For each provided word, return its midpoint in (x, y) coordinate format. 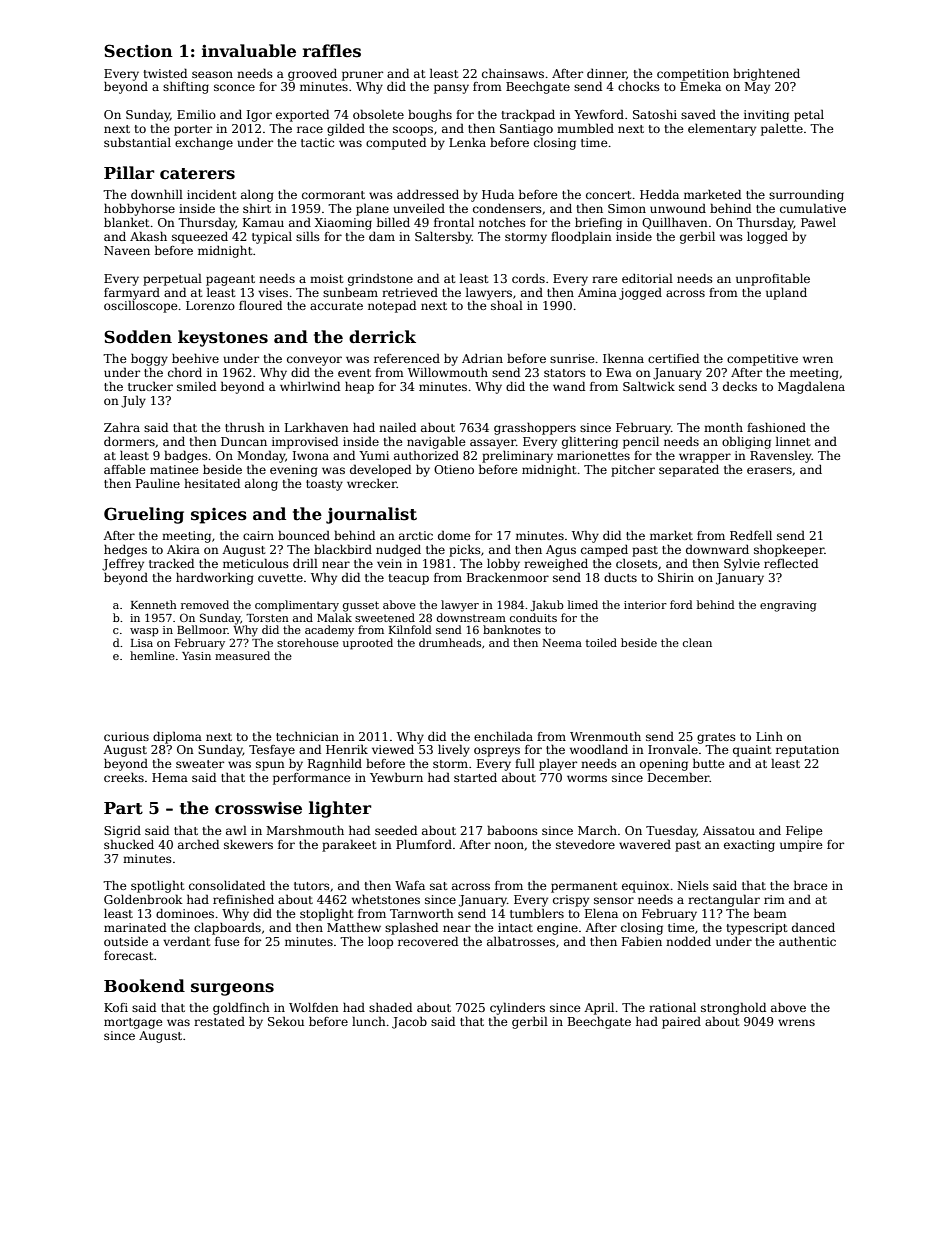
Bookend (144, 986)
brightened (766, 74)
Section (138, 51)
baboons (512, 830)
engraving (788, 606)
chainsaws (513, 73)
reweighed (556, 564)
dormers (129, 441)
